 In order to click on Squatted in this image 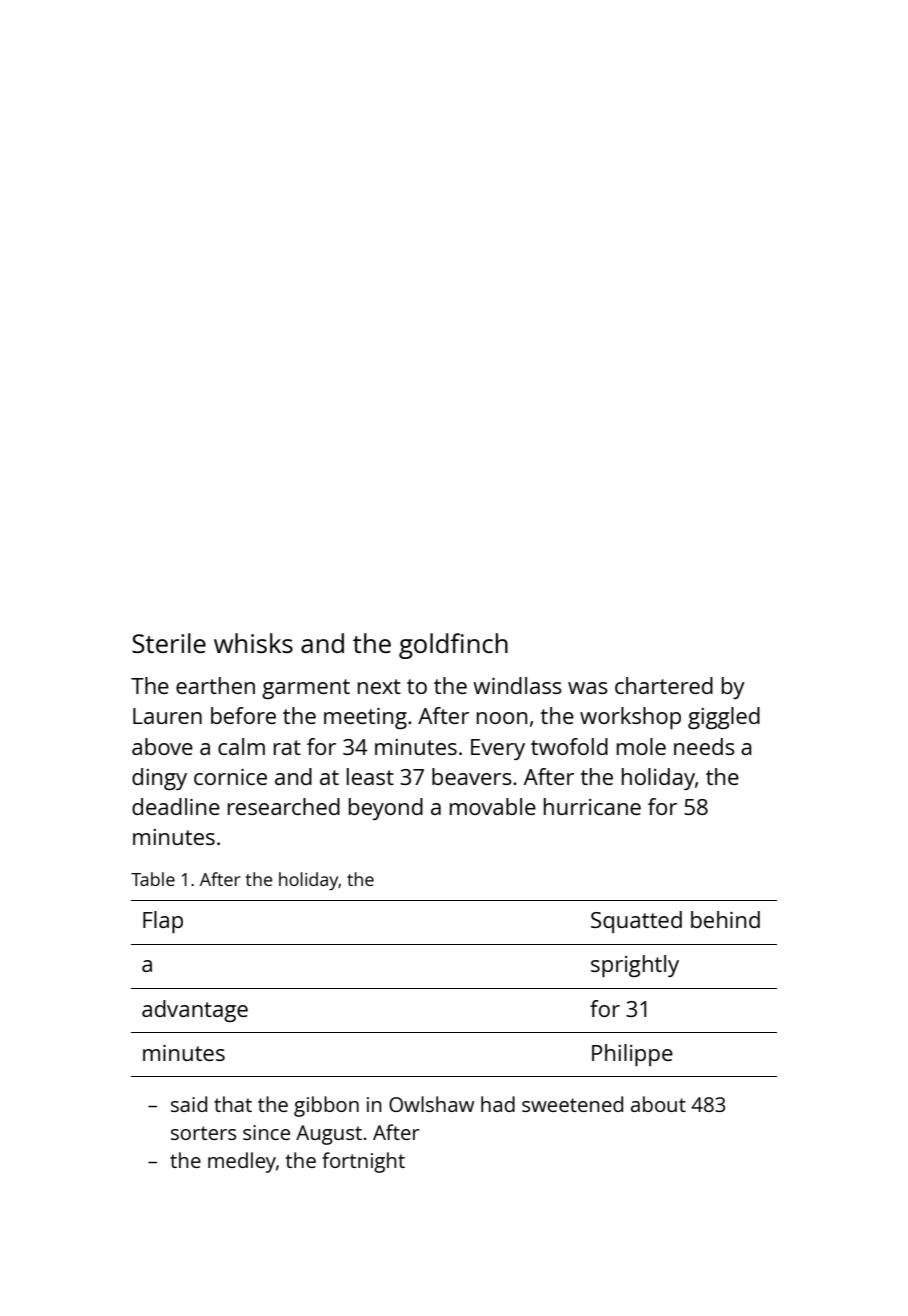, I will do `click(636, 922)`.
